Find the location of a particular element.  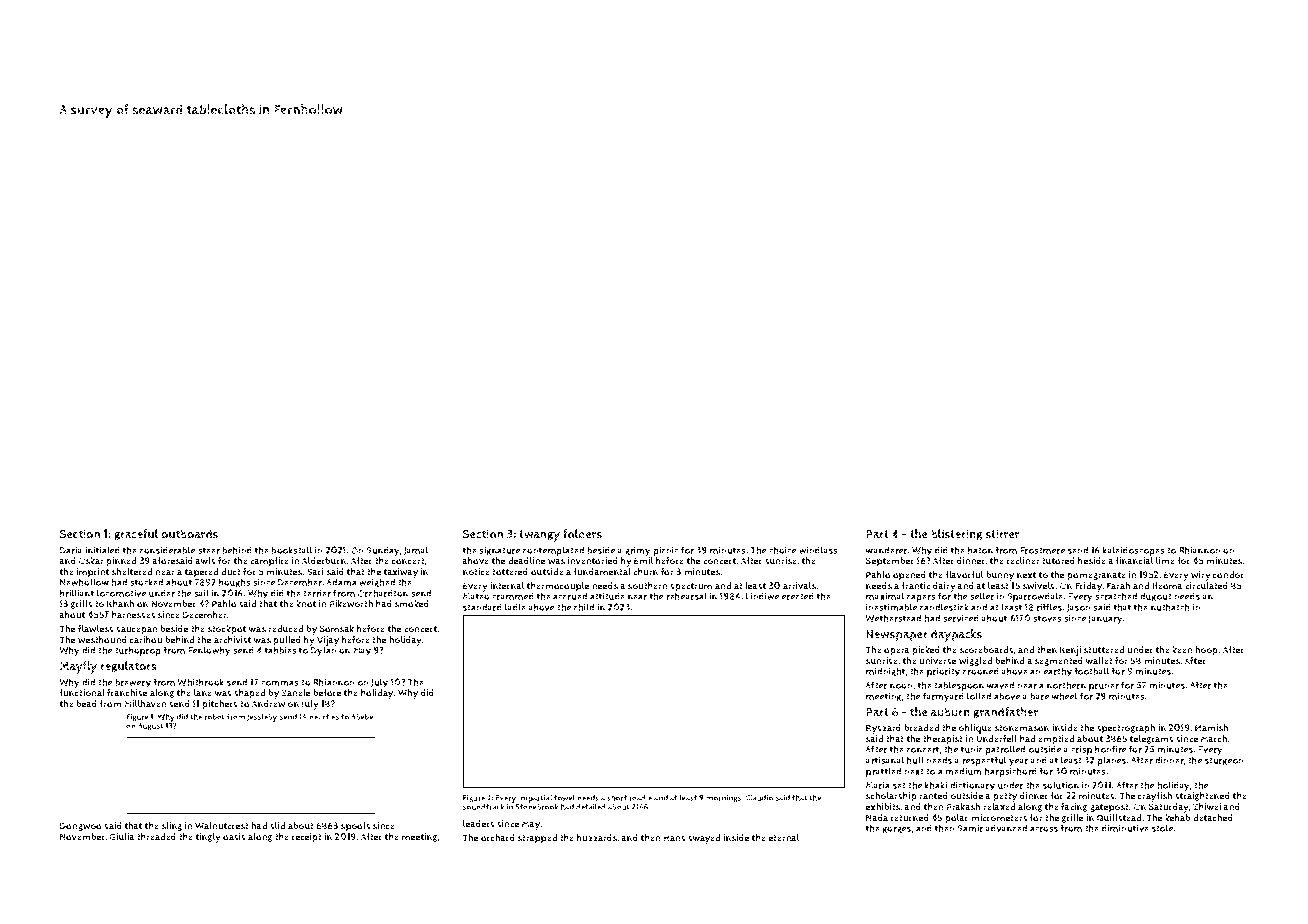

archivist is located at coordinates (232, 640).
